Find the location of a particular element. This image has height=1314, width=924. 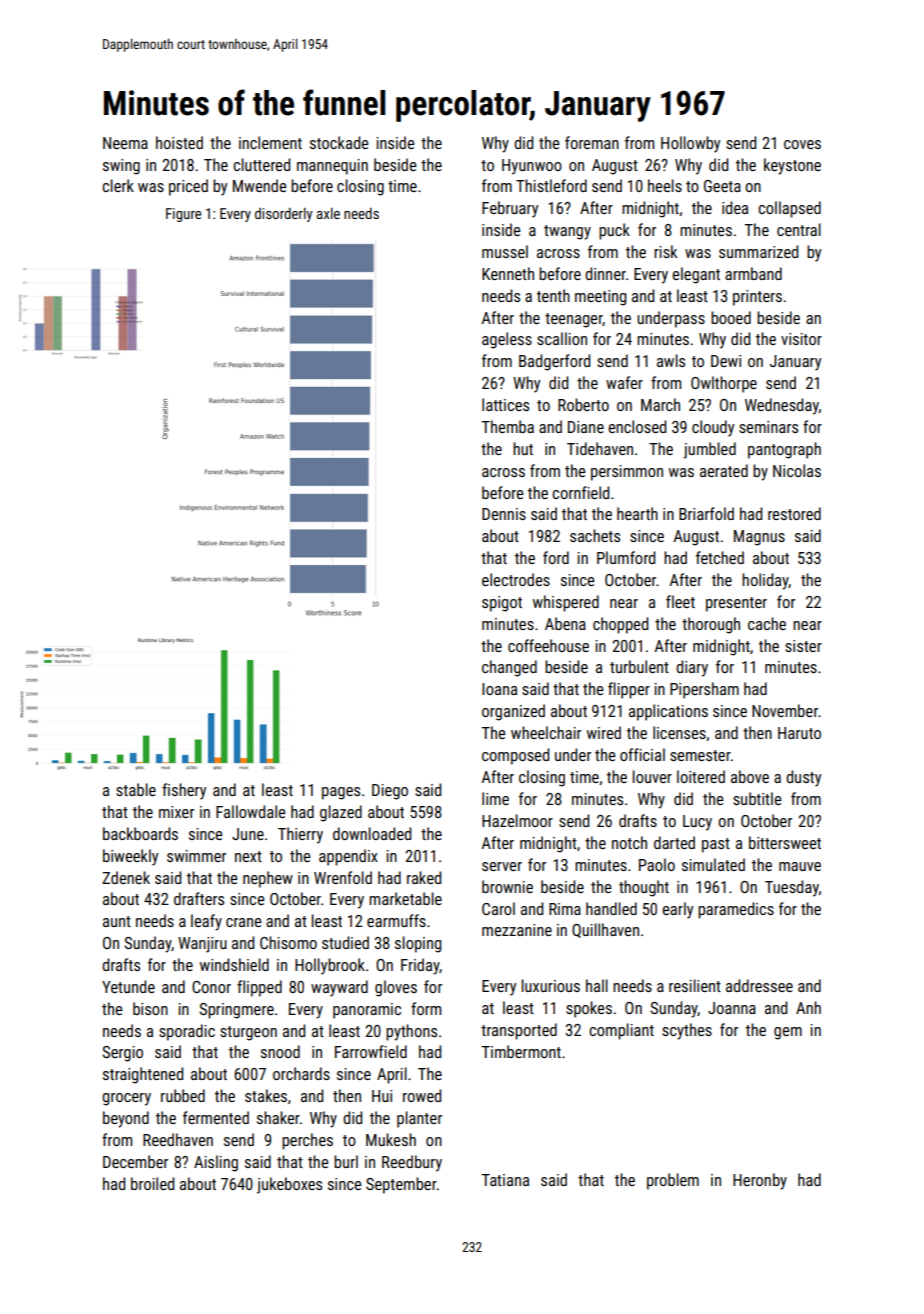

changed is located at coordinates (509, 668).
